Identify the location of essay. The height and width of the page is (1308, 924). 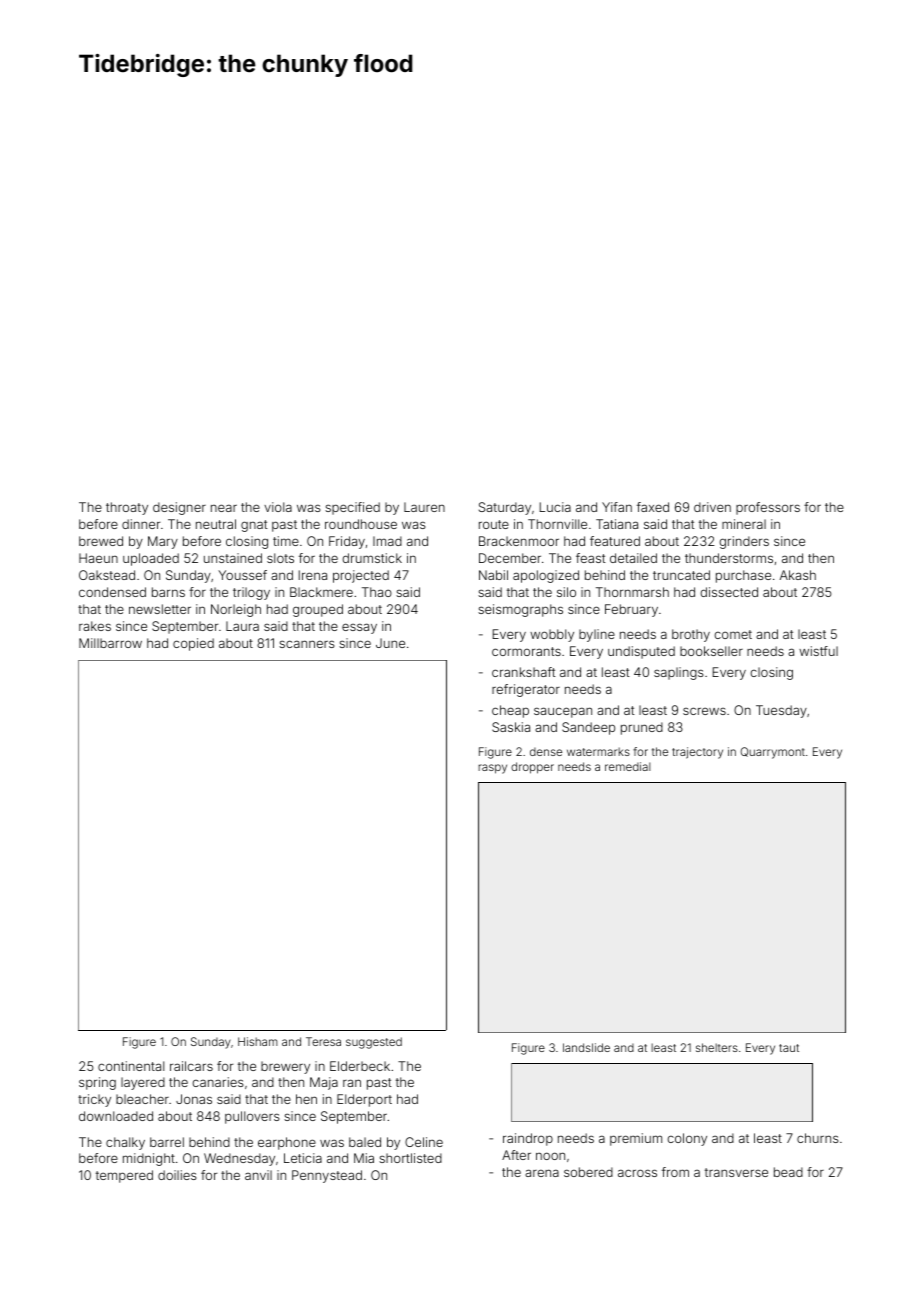
(359, 628).
